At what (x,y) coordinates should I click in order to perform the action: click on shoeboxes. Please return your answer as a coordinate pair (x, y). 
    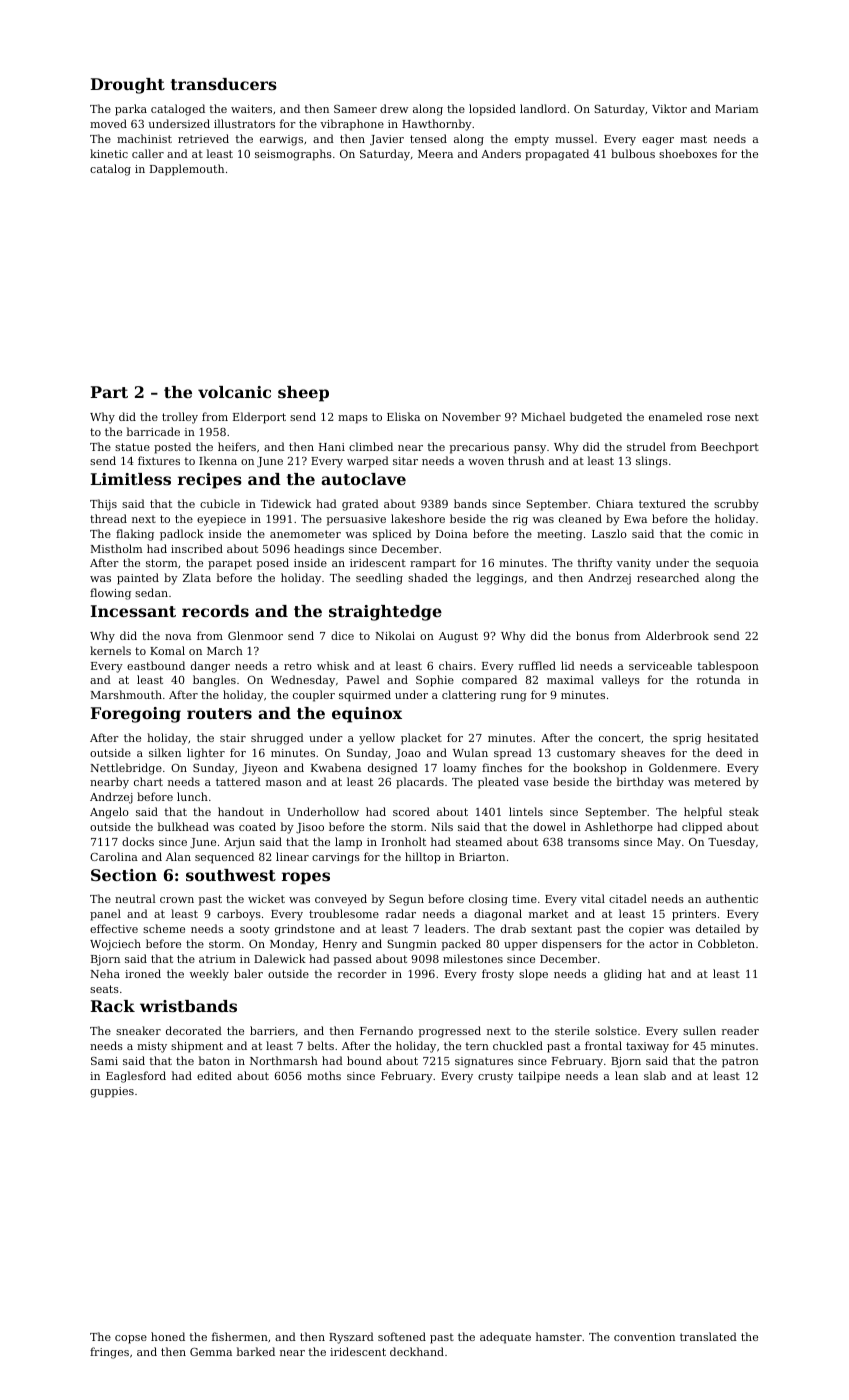
    Looking at the image, I should click on (688, 153).
